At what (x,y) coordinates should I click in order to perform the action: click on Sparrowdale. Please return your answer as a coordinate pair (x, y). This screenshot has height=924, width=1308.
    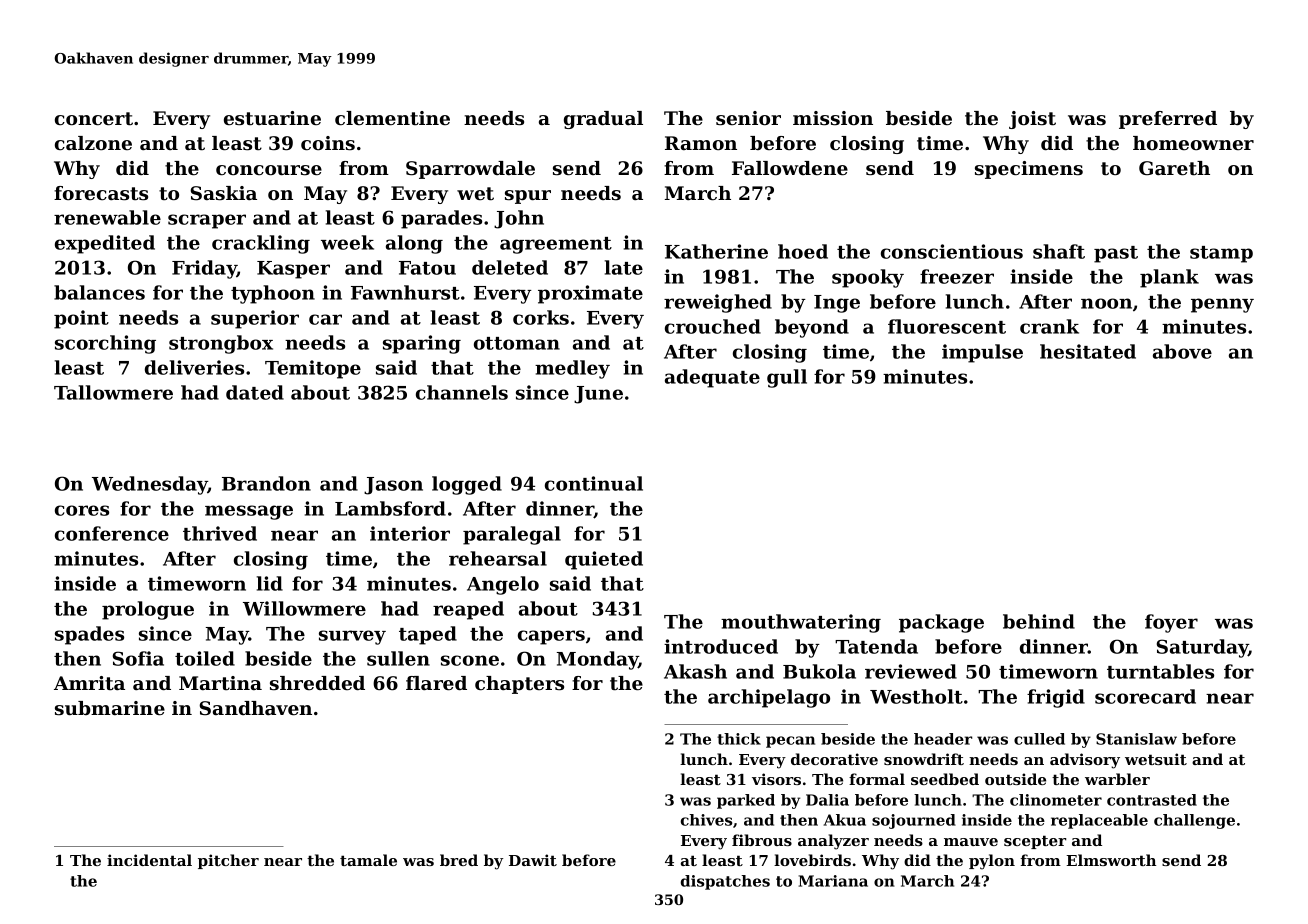
    Looking at the image, I should click on (470, 170).
